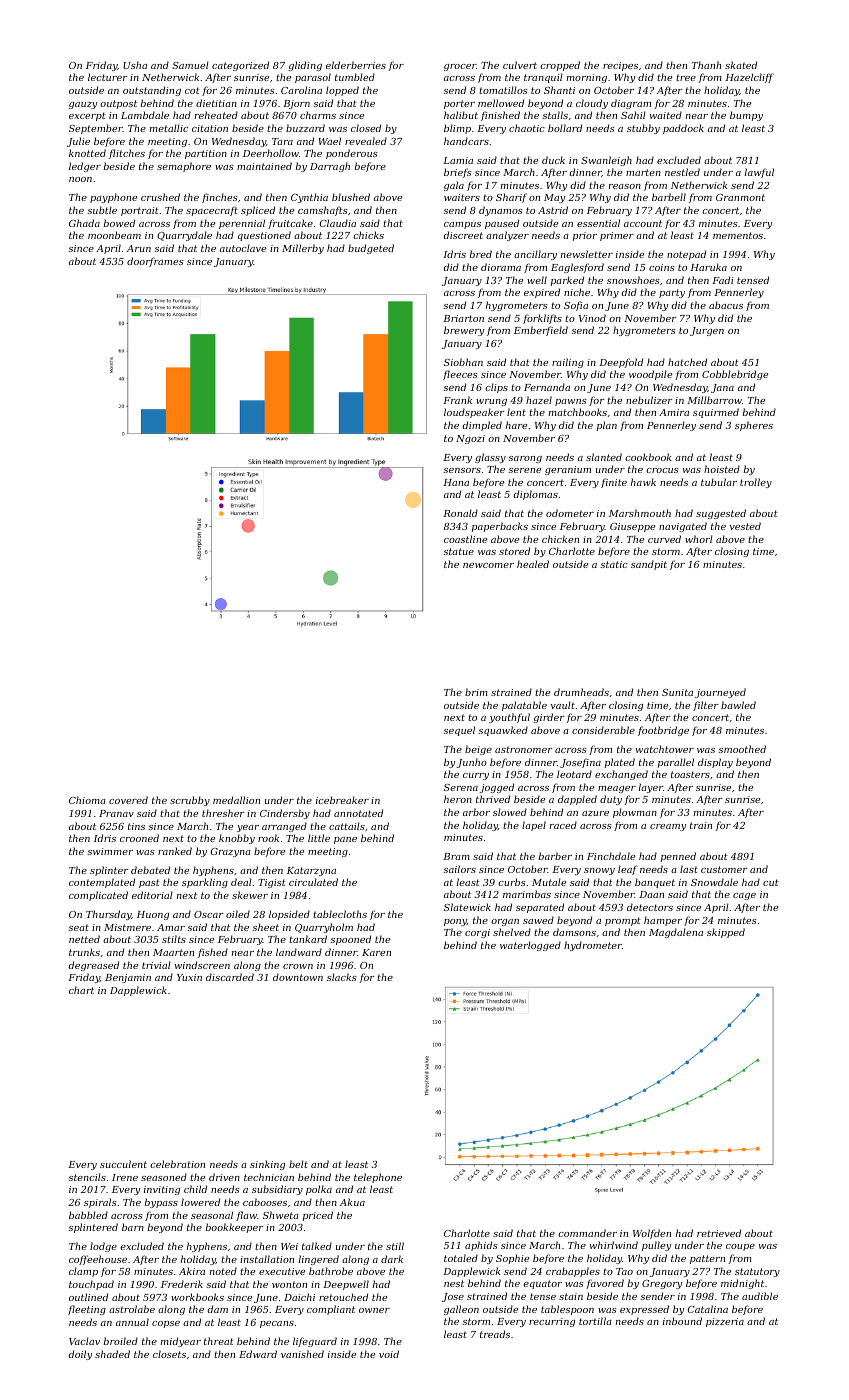  Describe the element at coordinates (676, 933) in the image. I see `Magdalena` at that location.
